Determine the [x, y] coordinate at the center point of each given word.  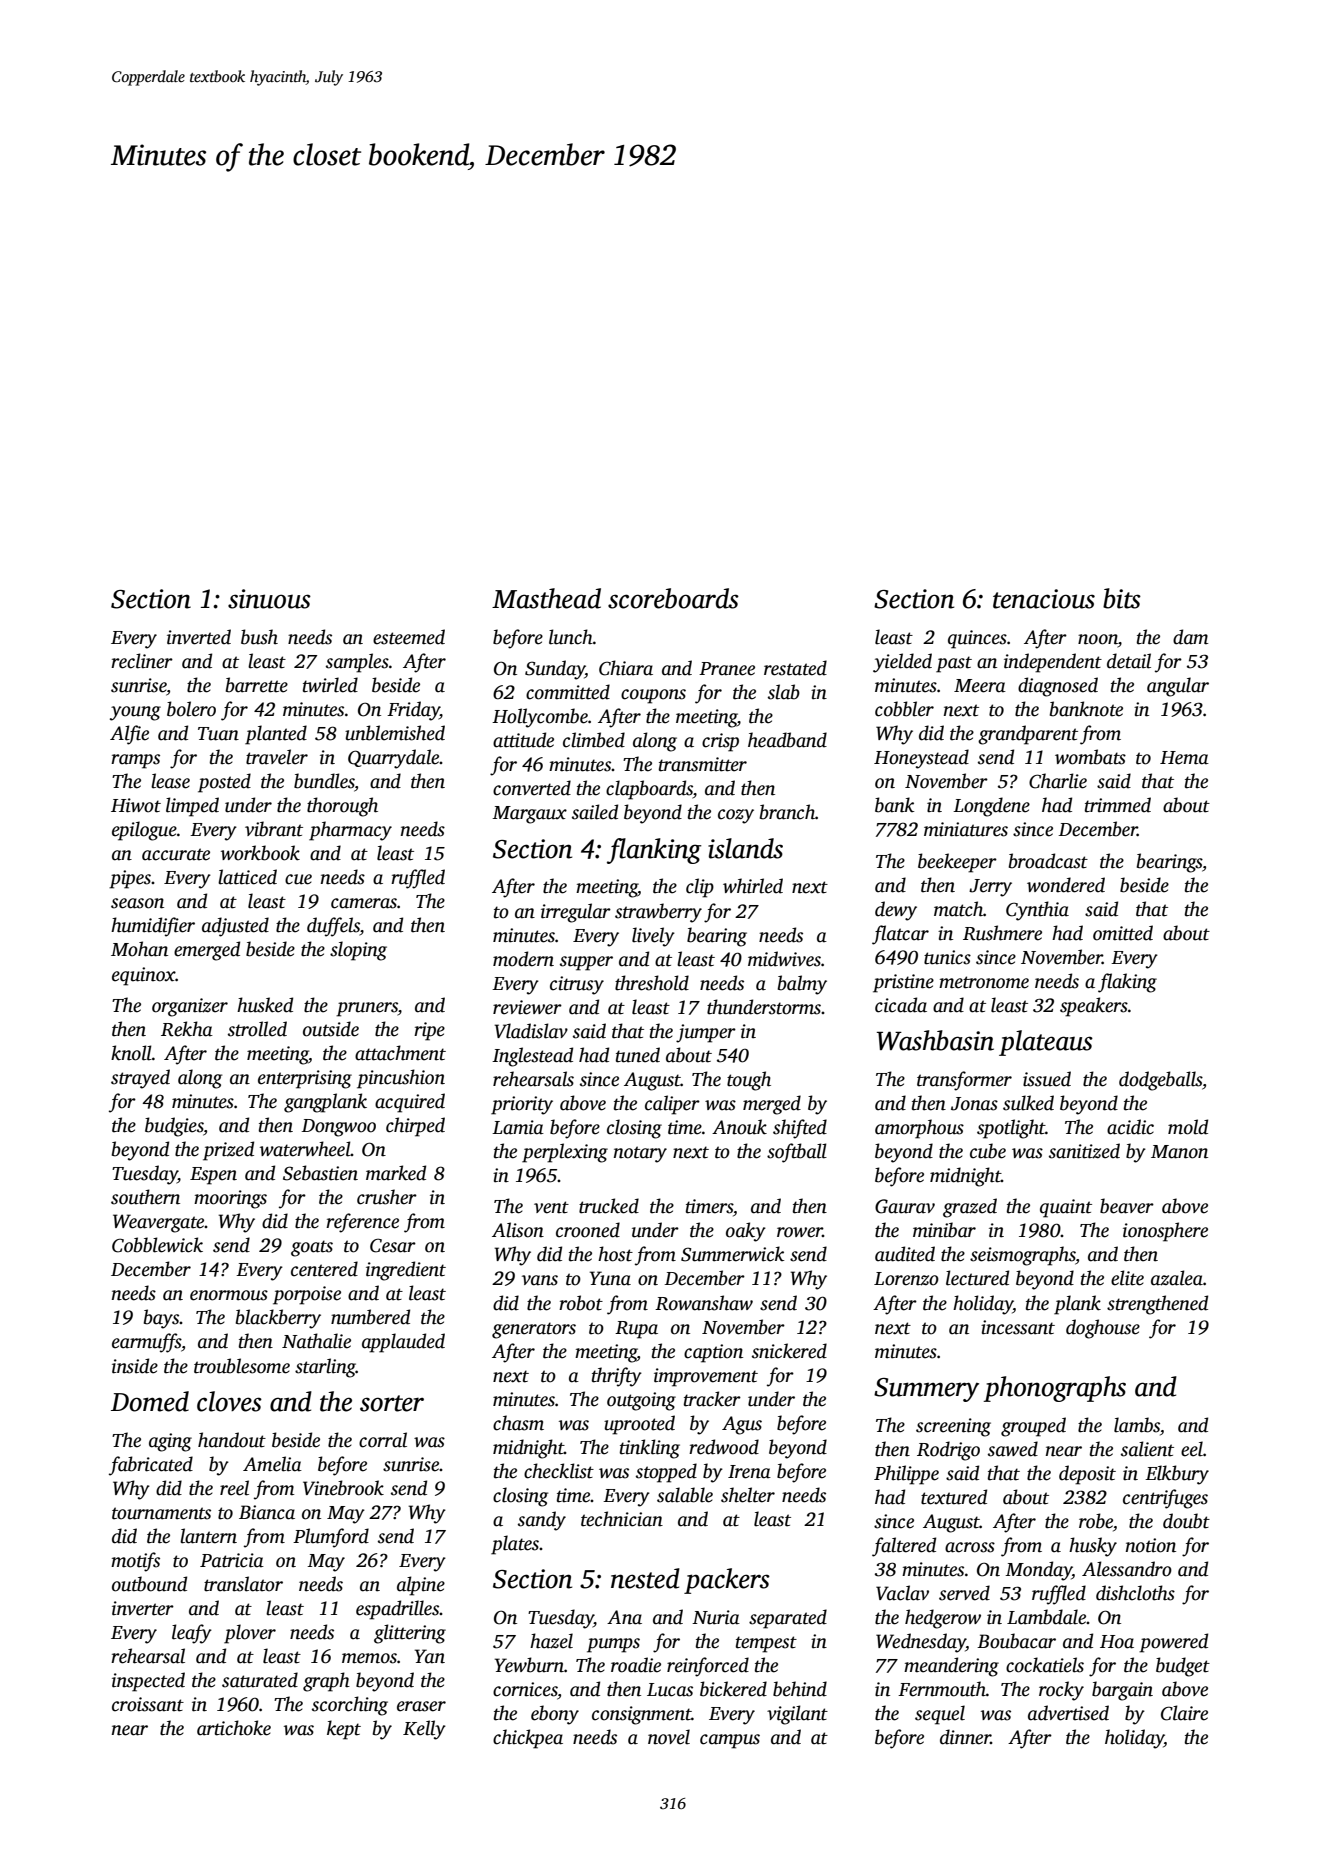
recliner [142, 661]
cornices [525, 1689]
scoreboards [673, 598]
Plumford [331, 1538]
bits [1122, 598]
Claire [1184, 1713]
